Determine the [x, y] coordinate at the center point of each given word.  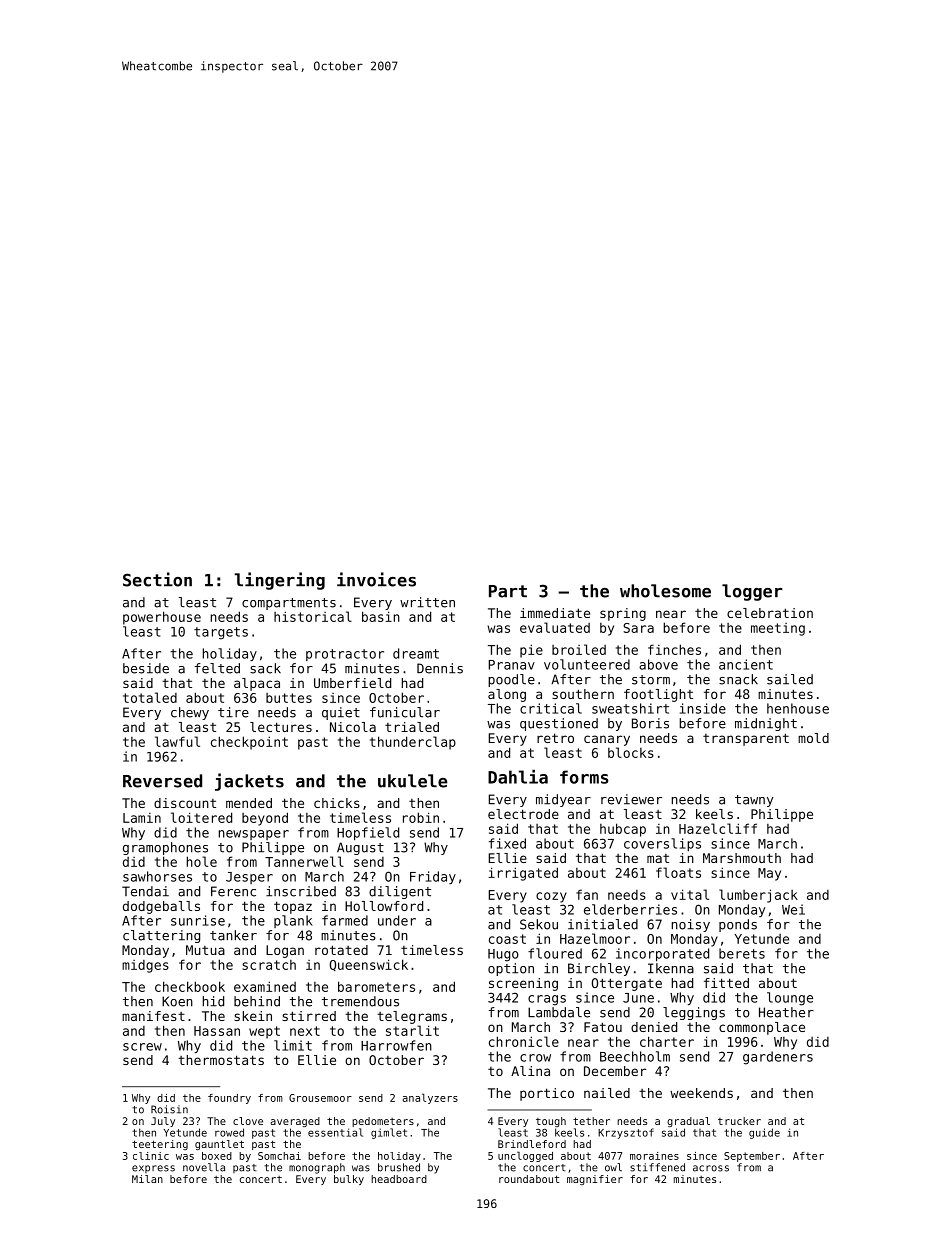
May [769, 874]
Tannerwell [304, 861]
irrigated [523, 874]
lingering [279, 581]
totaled [150, 697]
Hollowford [384, 906]
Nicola [353, 727]
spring [623, 614]
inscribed [301, 891]
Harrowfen [396, 1045]
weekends [701, 1093]
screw [142, 1047]
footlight [658, 695]
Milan [147, 1179]
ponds [738, 925]
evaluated [555, 627]
